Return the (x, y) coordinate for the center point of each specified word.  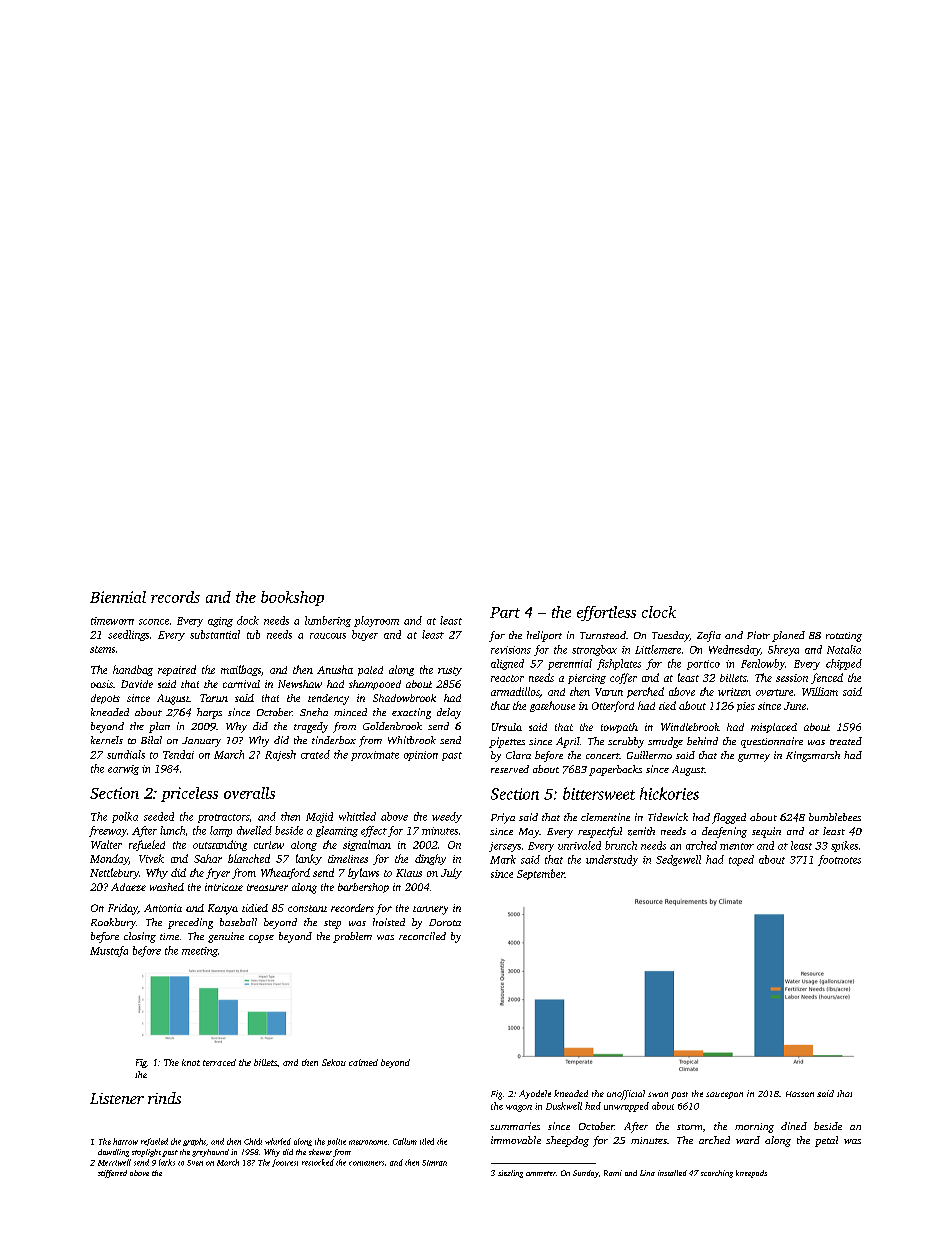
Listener (117, 1098)
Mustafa (109, 951)
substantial (215, 634)
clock (659, 612)
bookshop (292, 598)
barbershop (363, 888)
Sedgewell (678, 860)
